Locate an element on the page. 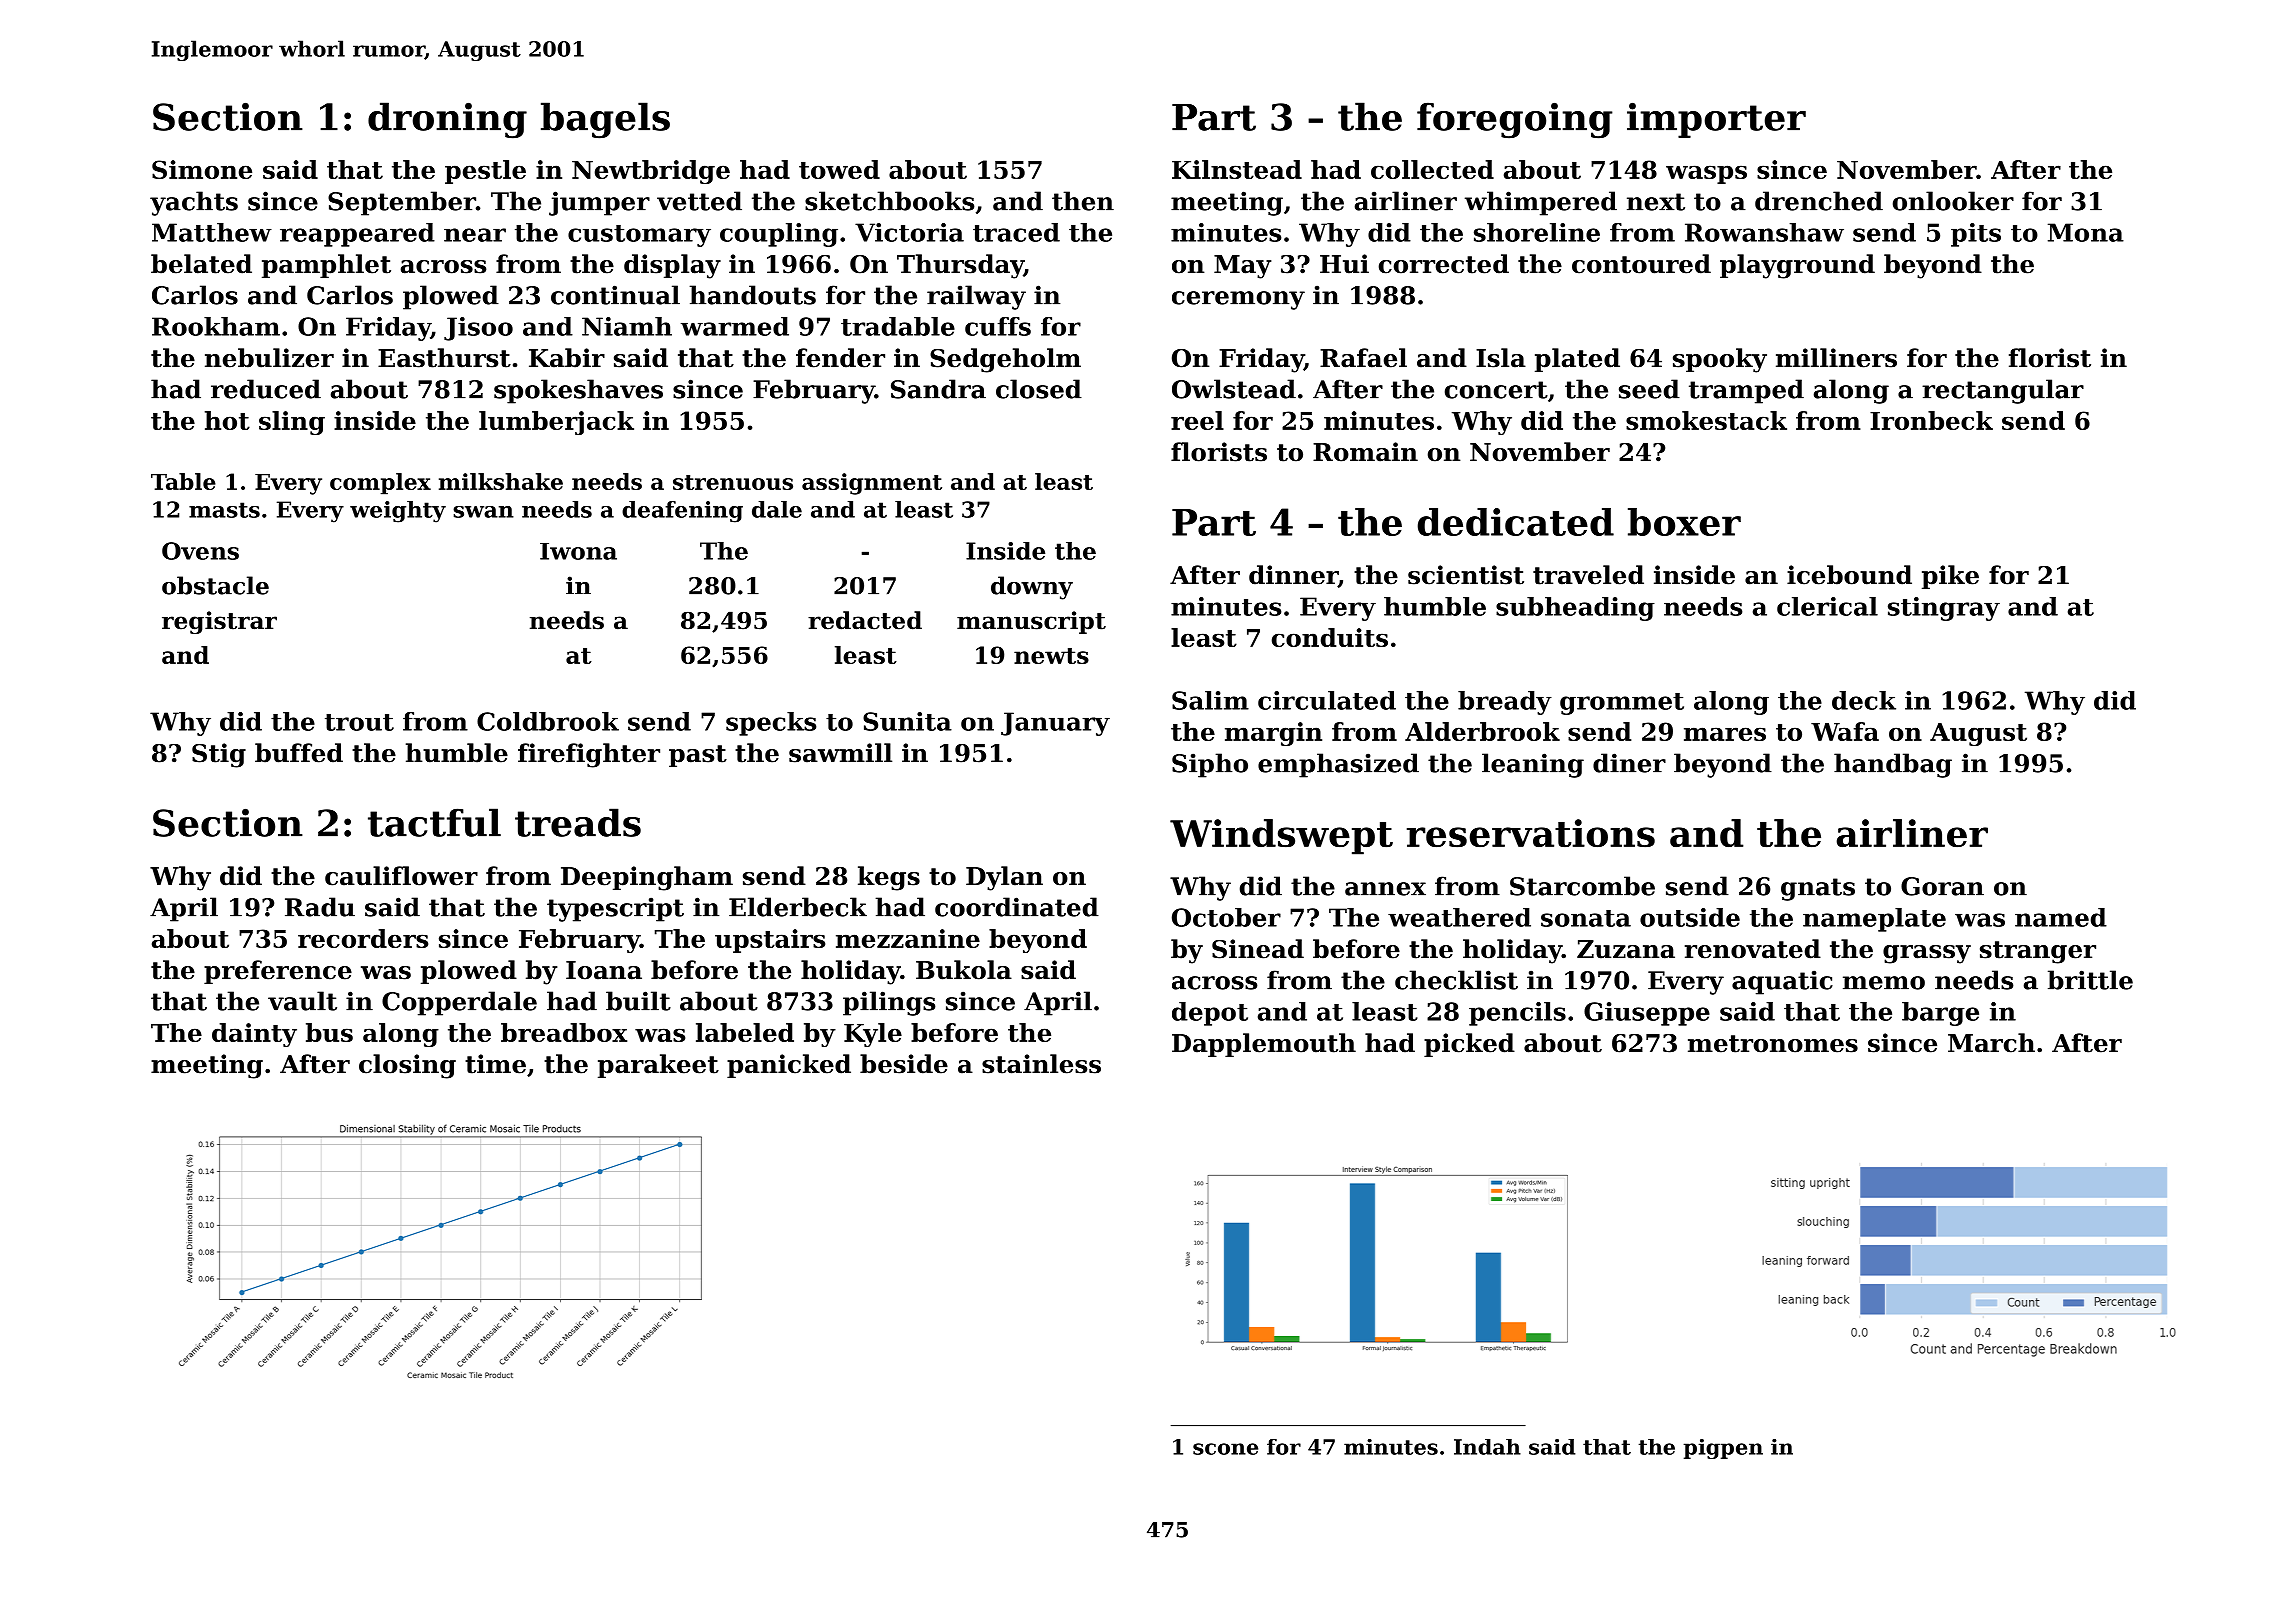 The width and height of the image is (2292, 1620). tramped is located at coordinates (1746, 391).
